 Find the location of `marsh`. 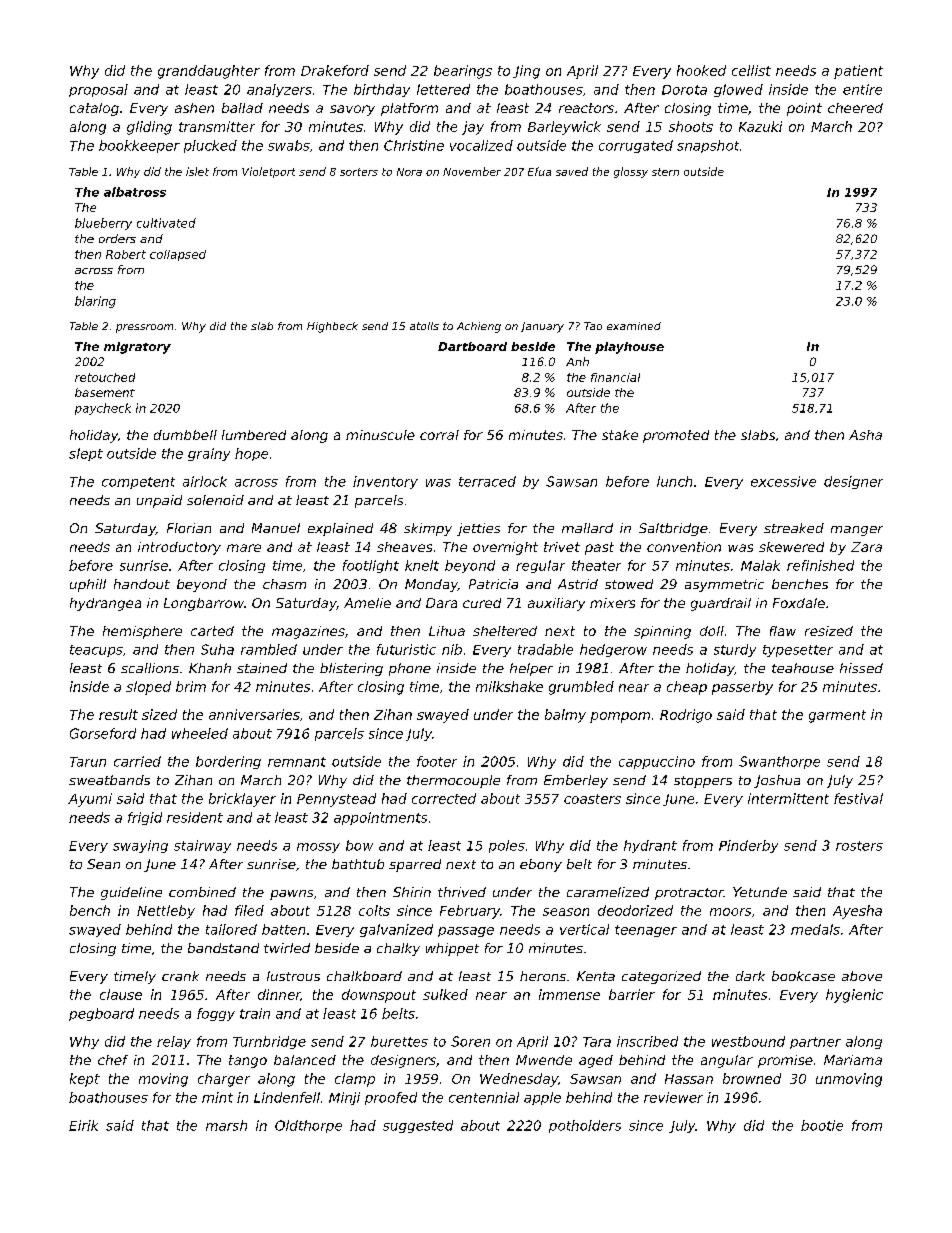

marsh is located at coordinates (226, 1125).
